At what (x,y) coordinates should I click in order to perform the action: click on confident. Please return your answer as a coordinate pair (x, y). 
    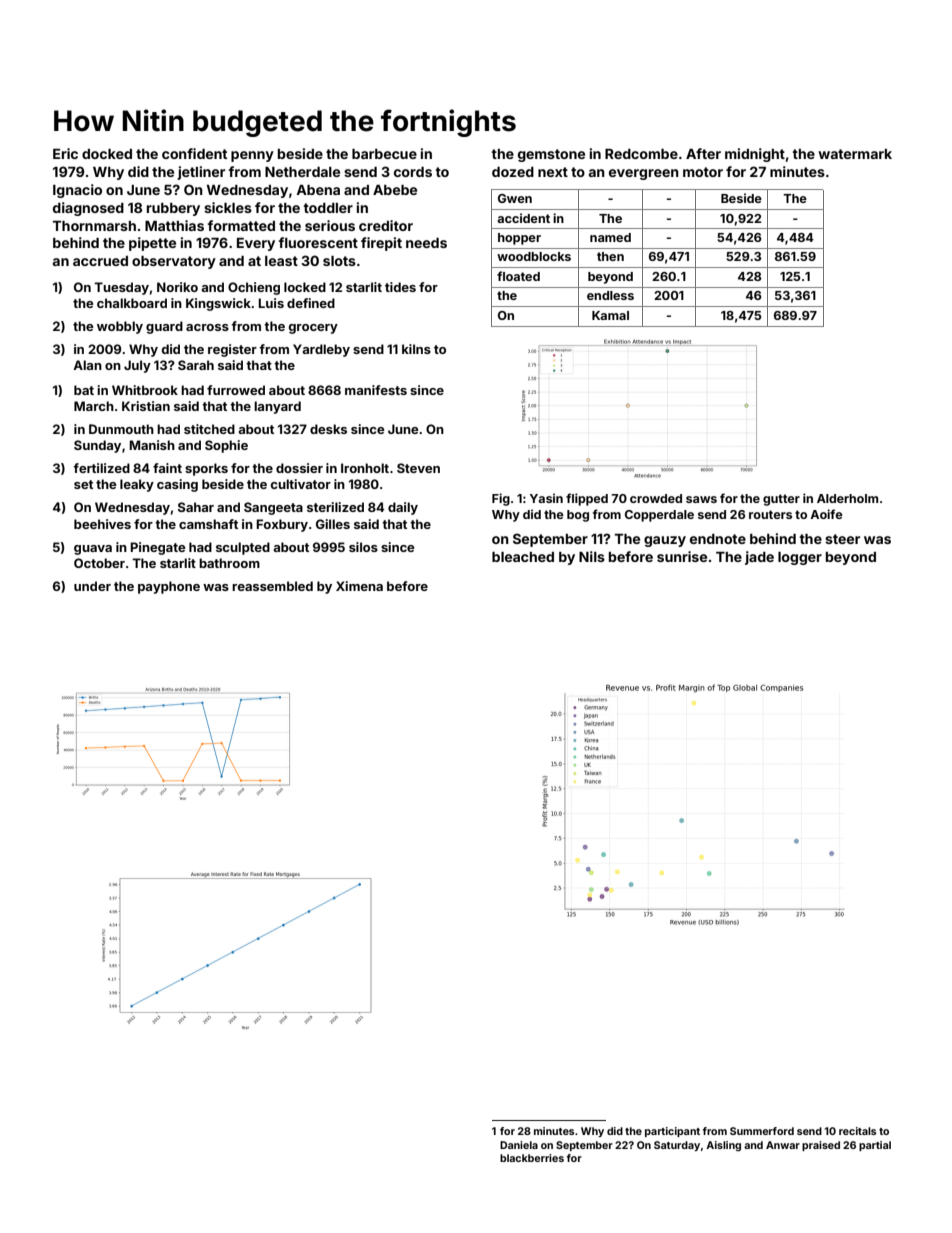
    Looking at the image, I should click on (194, 153).
